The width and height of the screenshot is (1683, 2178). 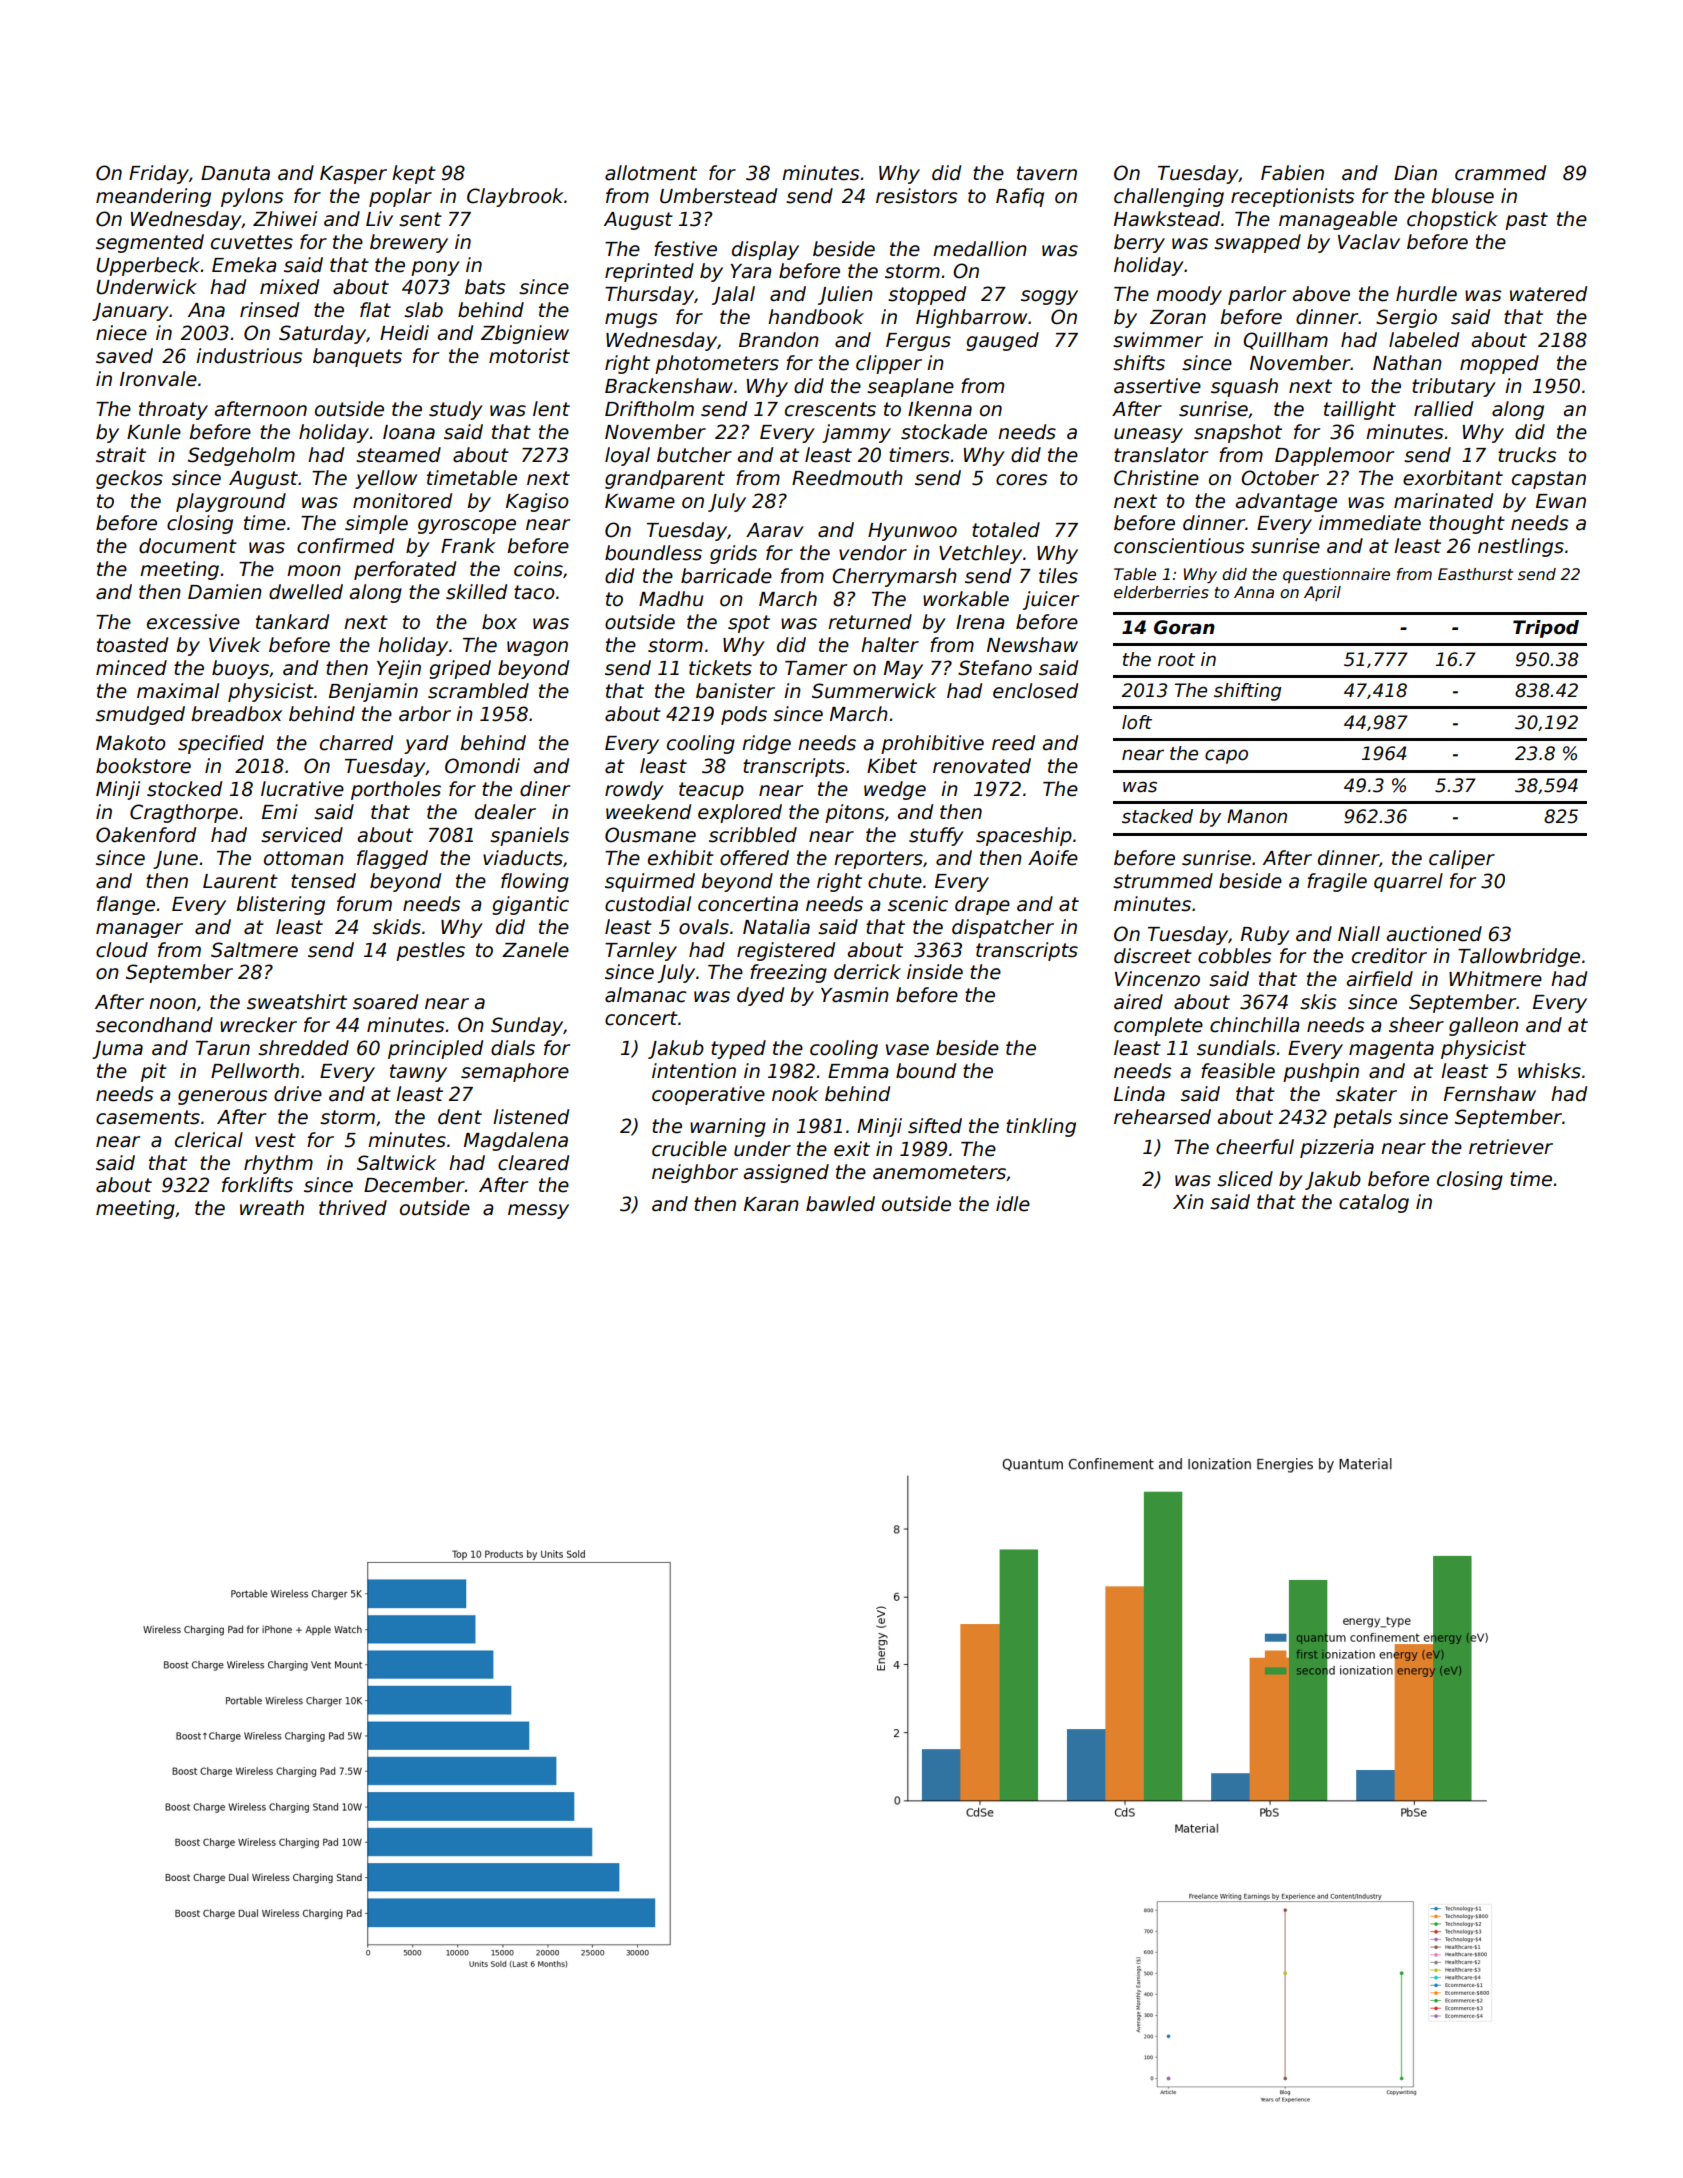 I want to click on messy, so click(x=538, y=1211).
